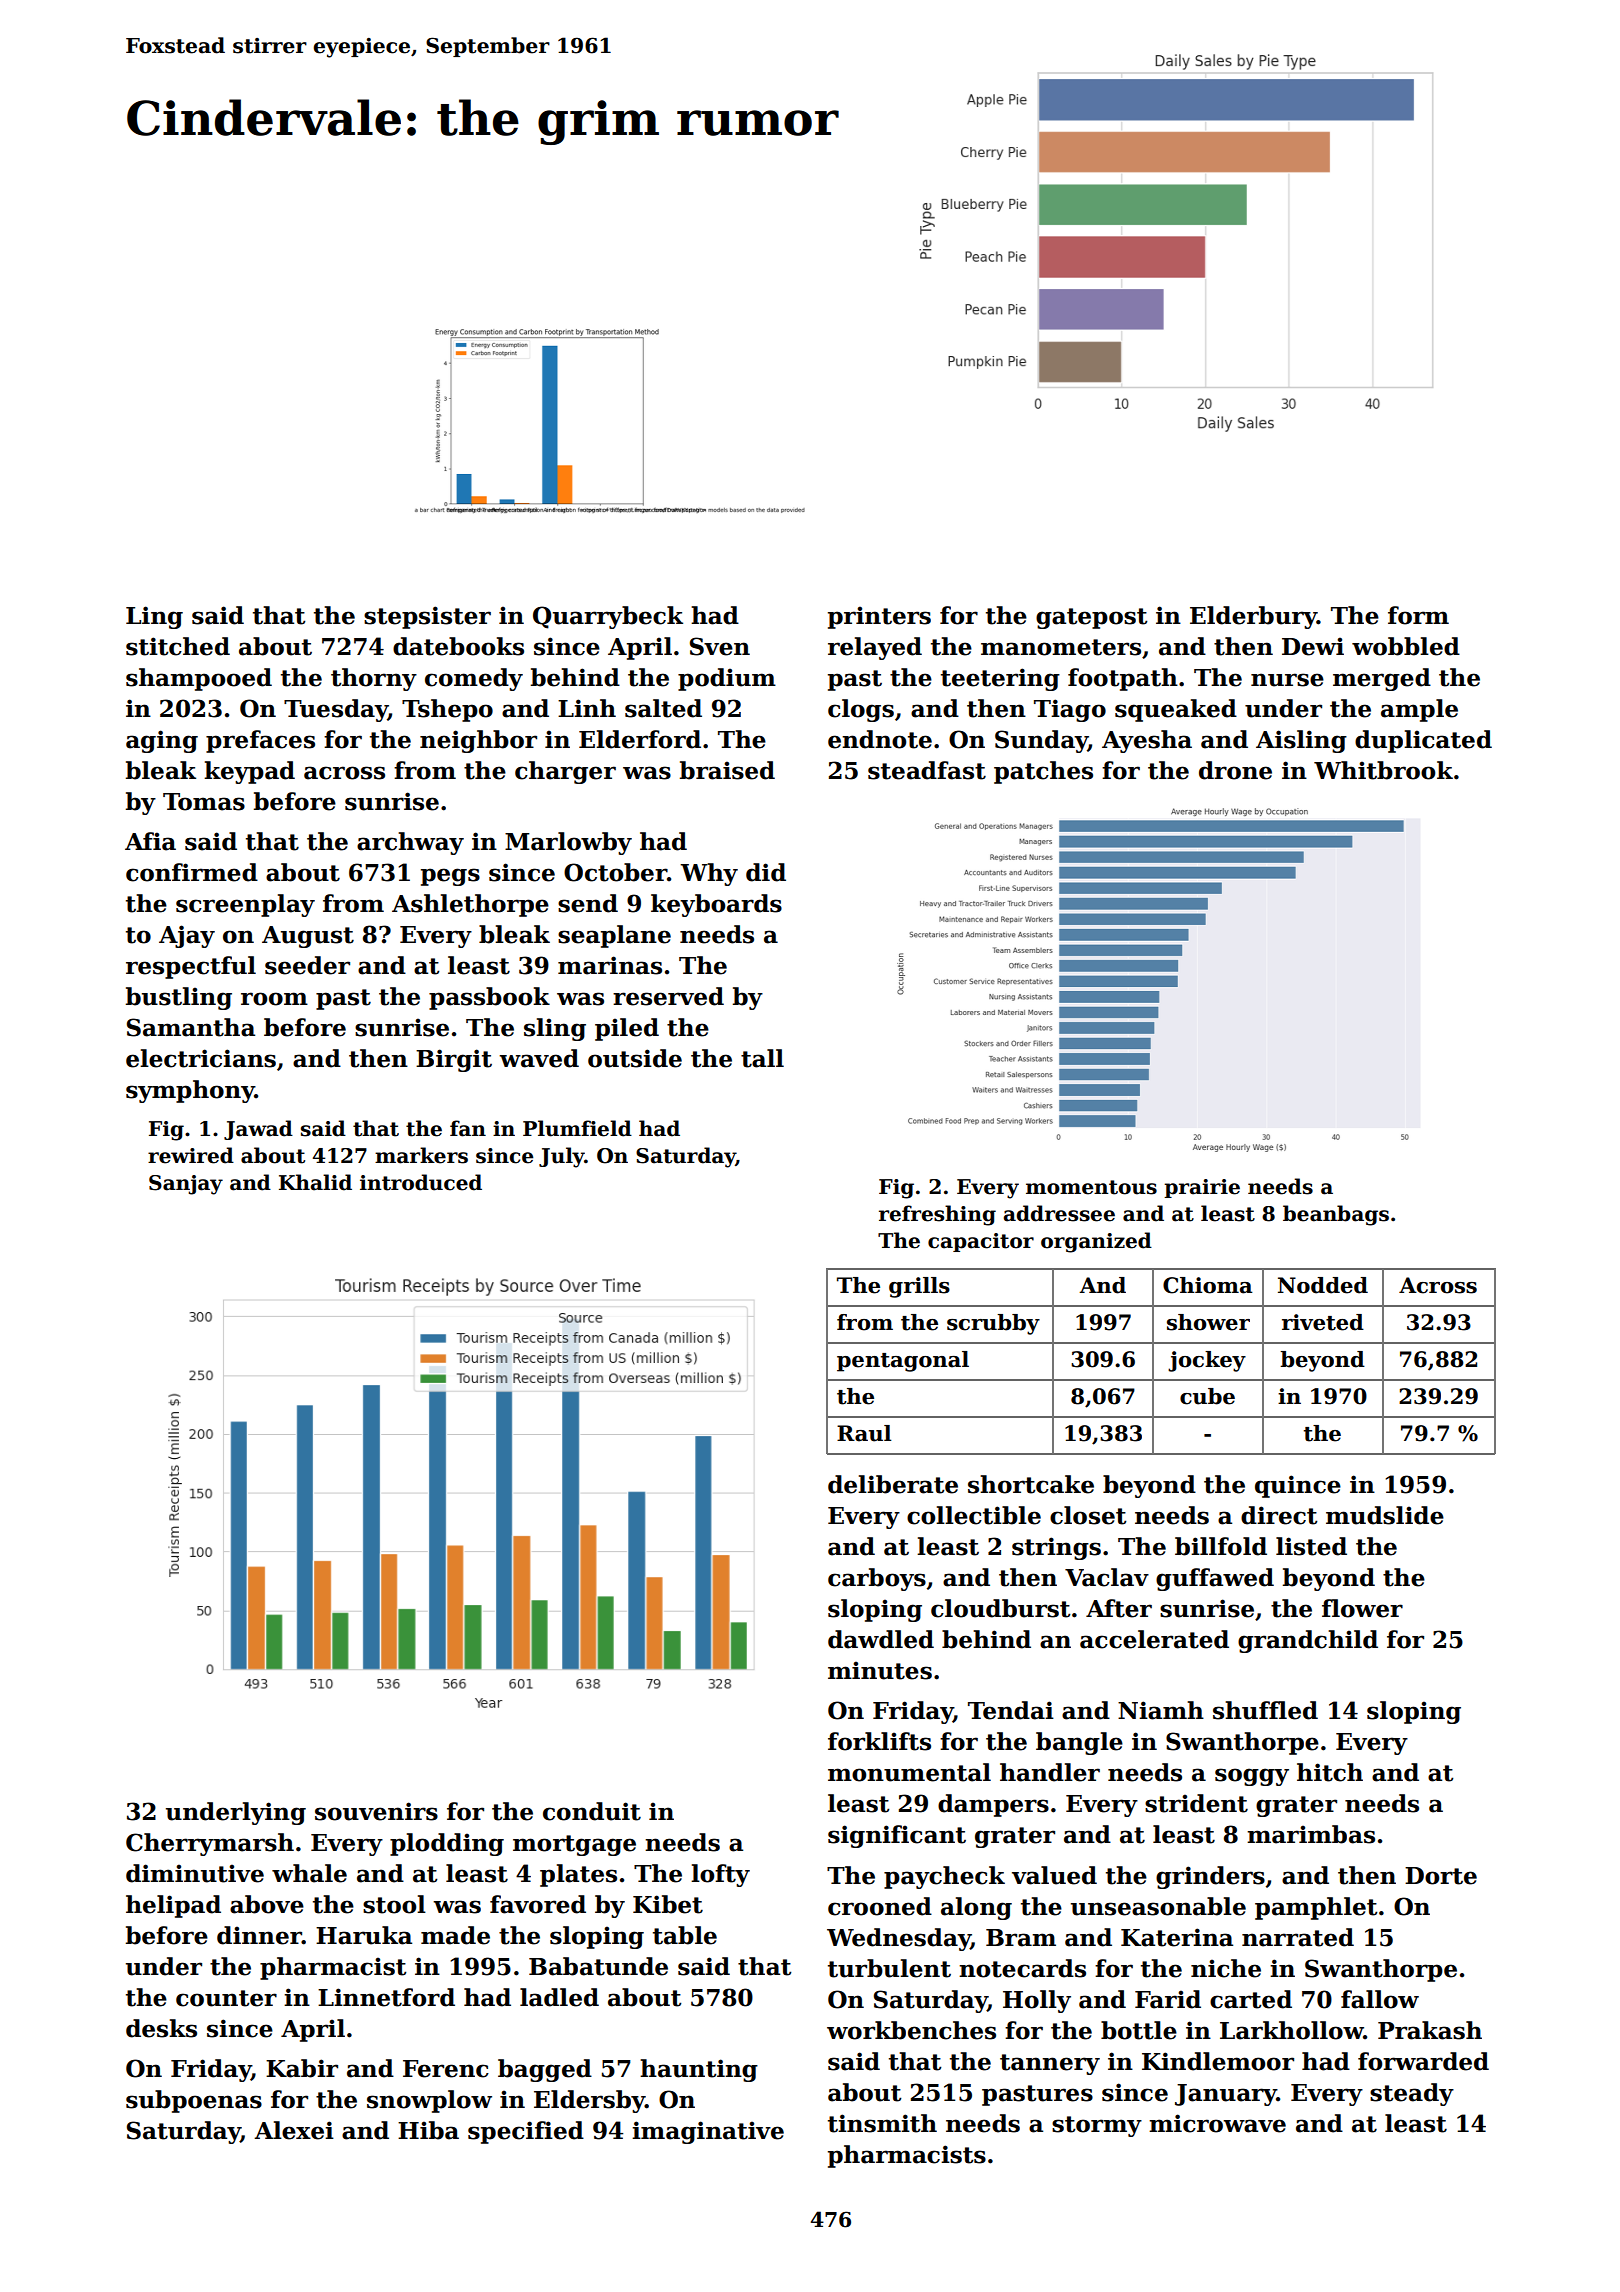 The image size is (1620, 2292). What do you see at coordinates (568, 843) in the document?
I see `Marlowby` at bounding box center [568, 843].
